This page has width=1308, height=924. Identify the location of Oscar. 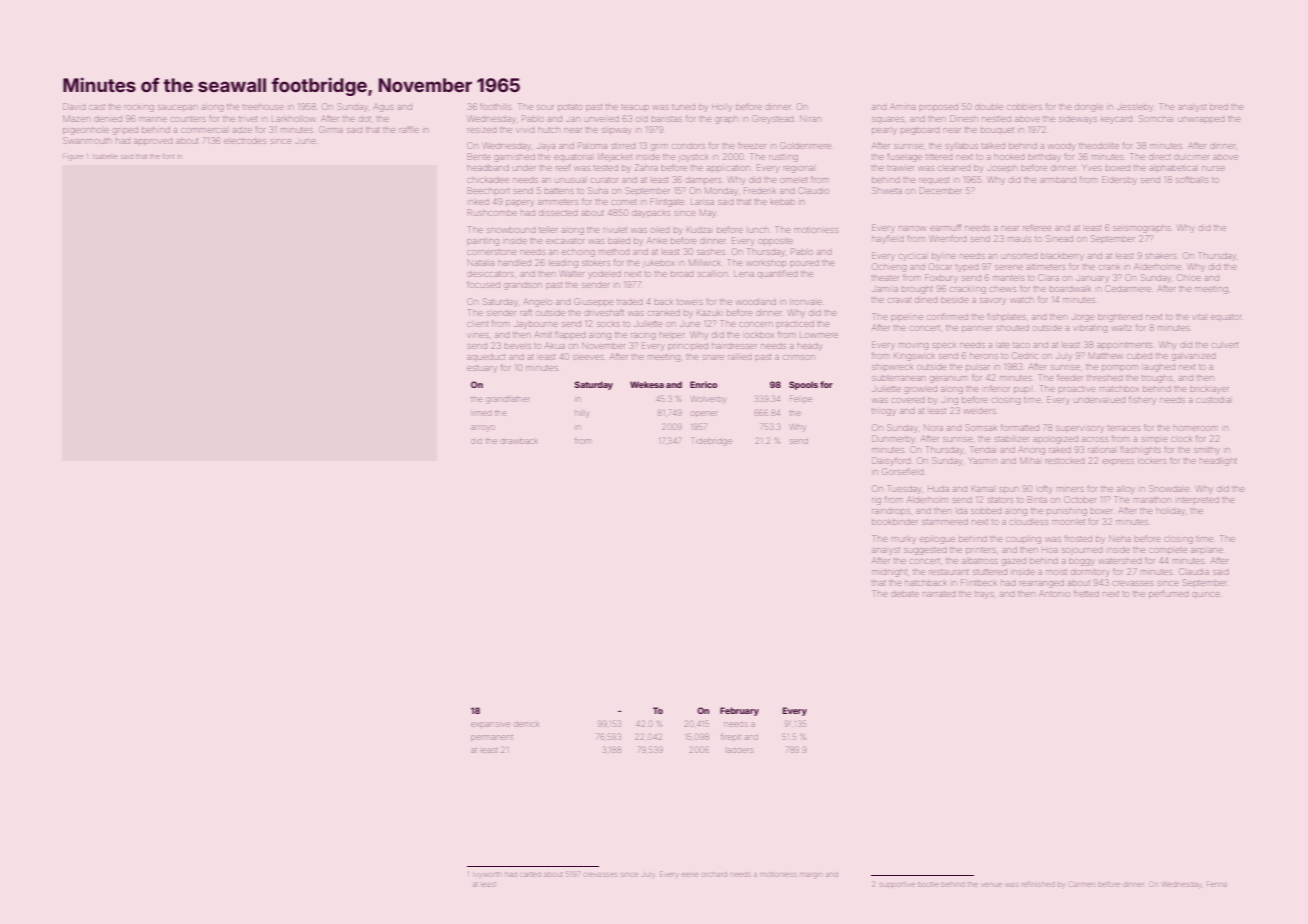
(941, 266).
